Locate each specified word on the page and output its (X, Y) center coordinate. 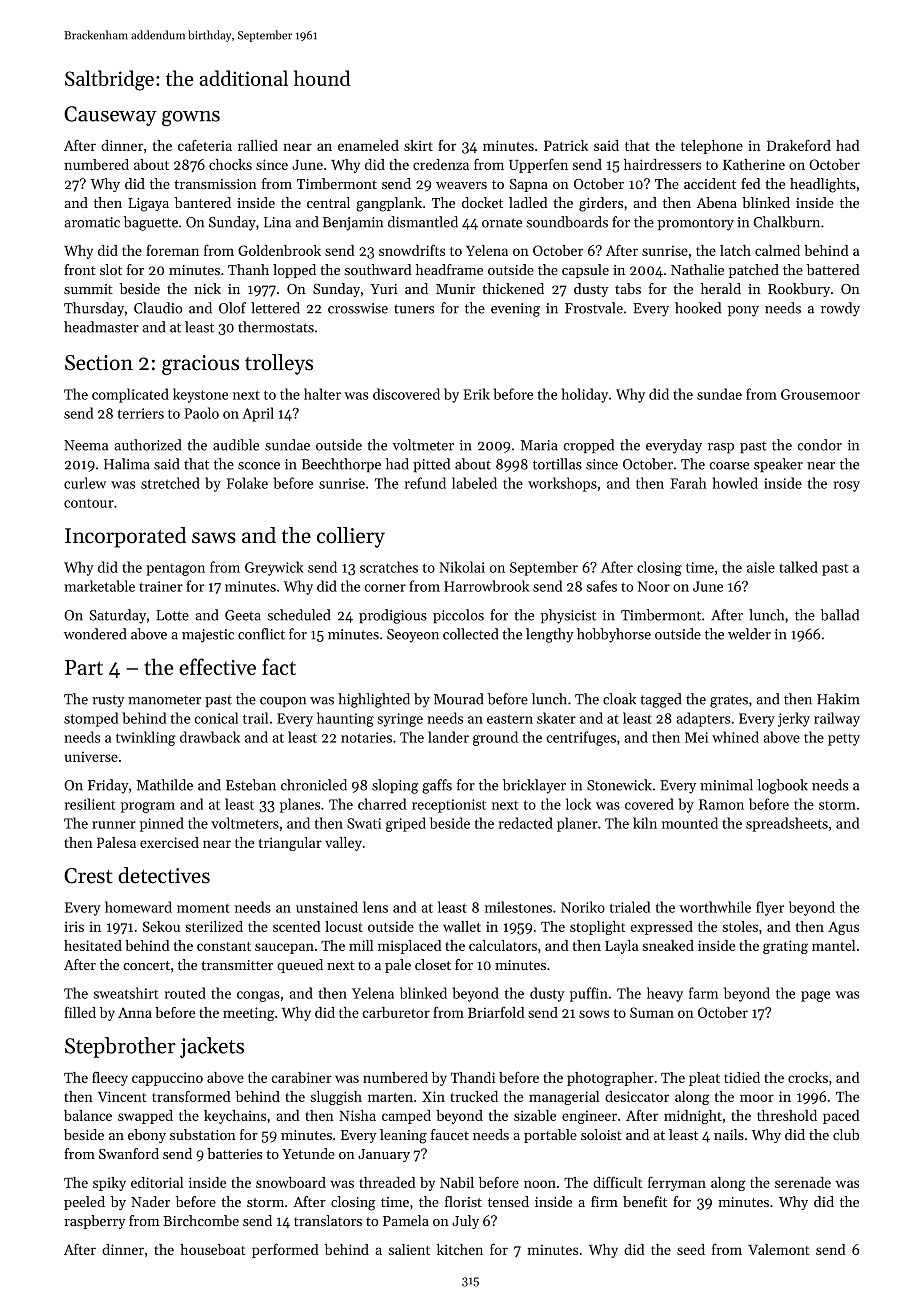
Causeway (110, 116)
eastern (510, 719)
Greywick (274, 568)
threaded (387, 1182)
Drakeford (799, 145)
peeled (84, 1203)
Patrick (566, 145)
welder (749, 634)
